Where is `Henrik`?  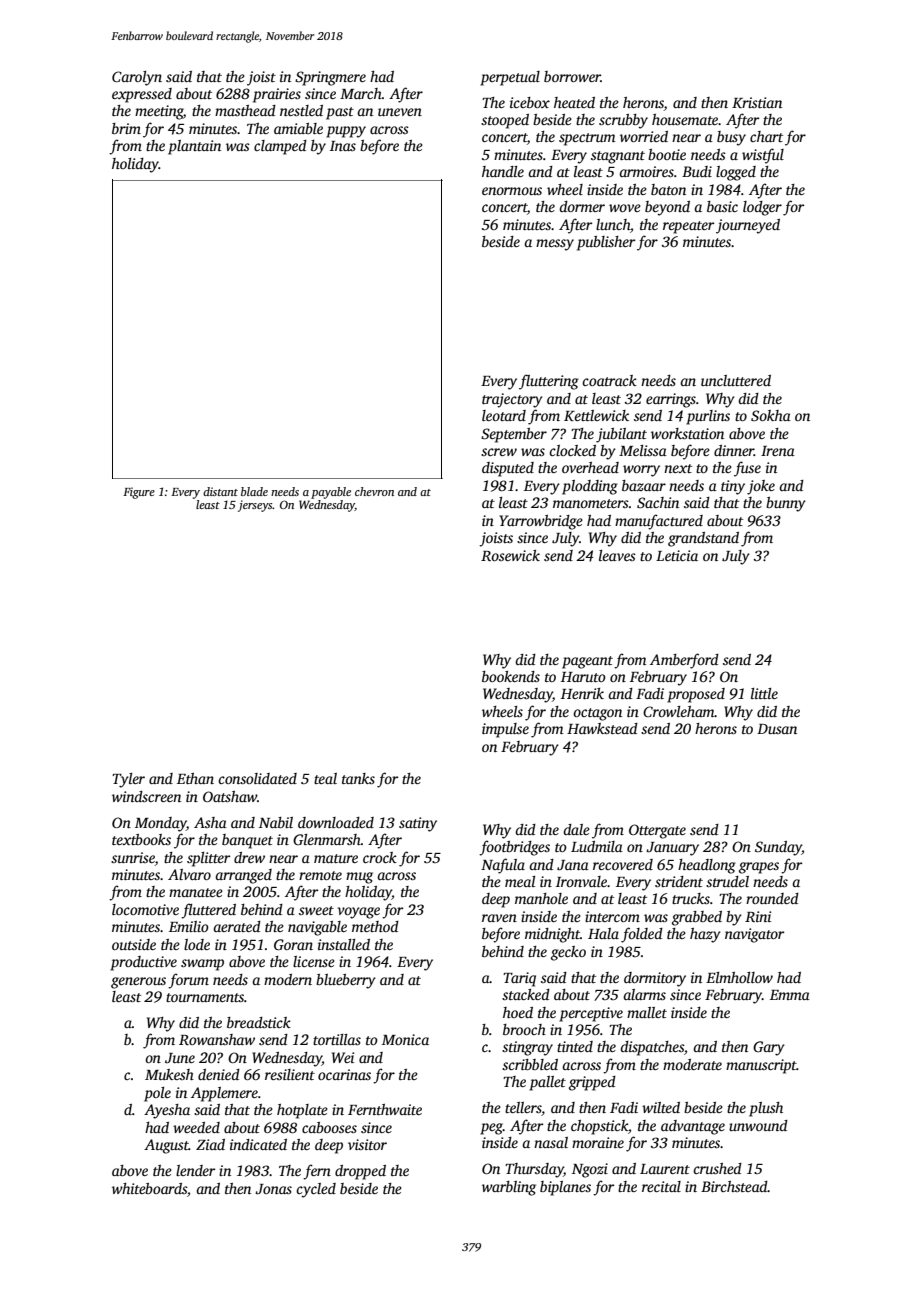
Henrik is located at coordinates (582, 693).
